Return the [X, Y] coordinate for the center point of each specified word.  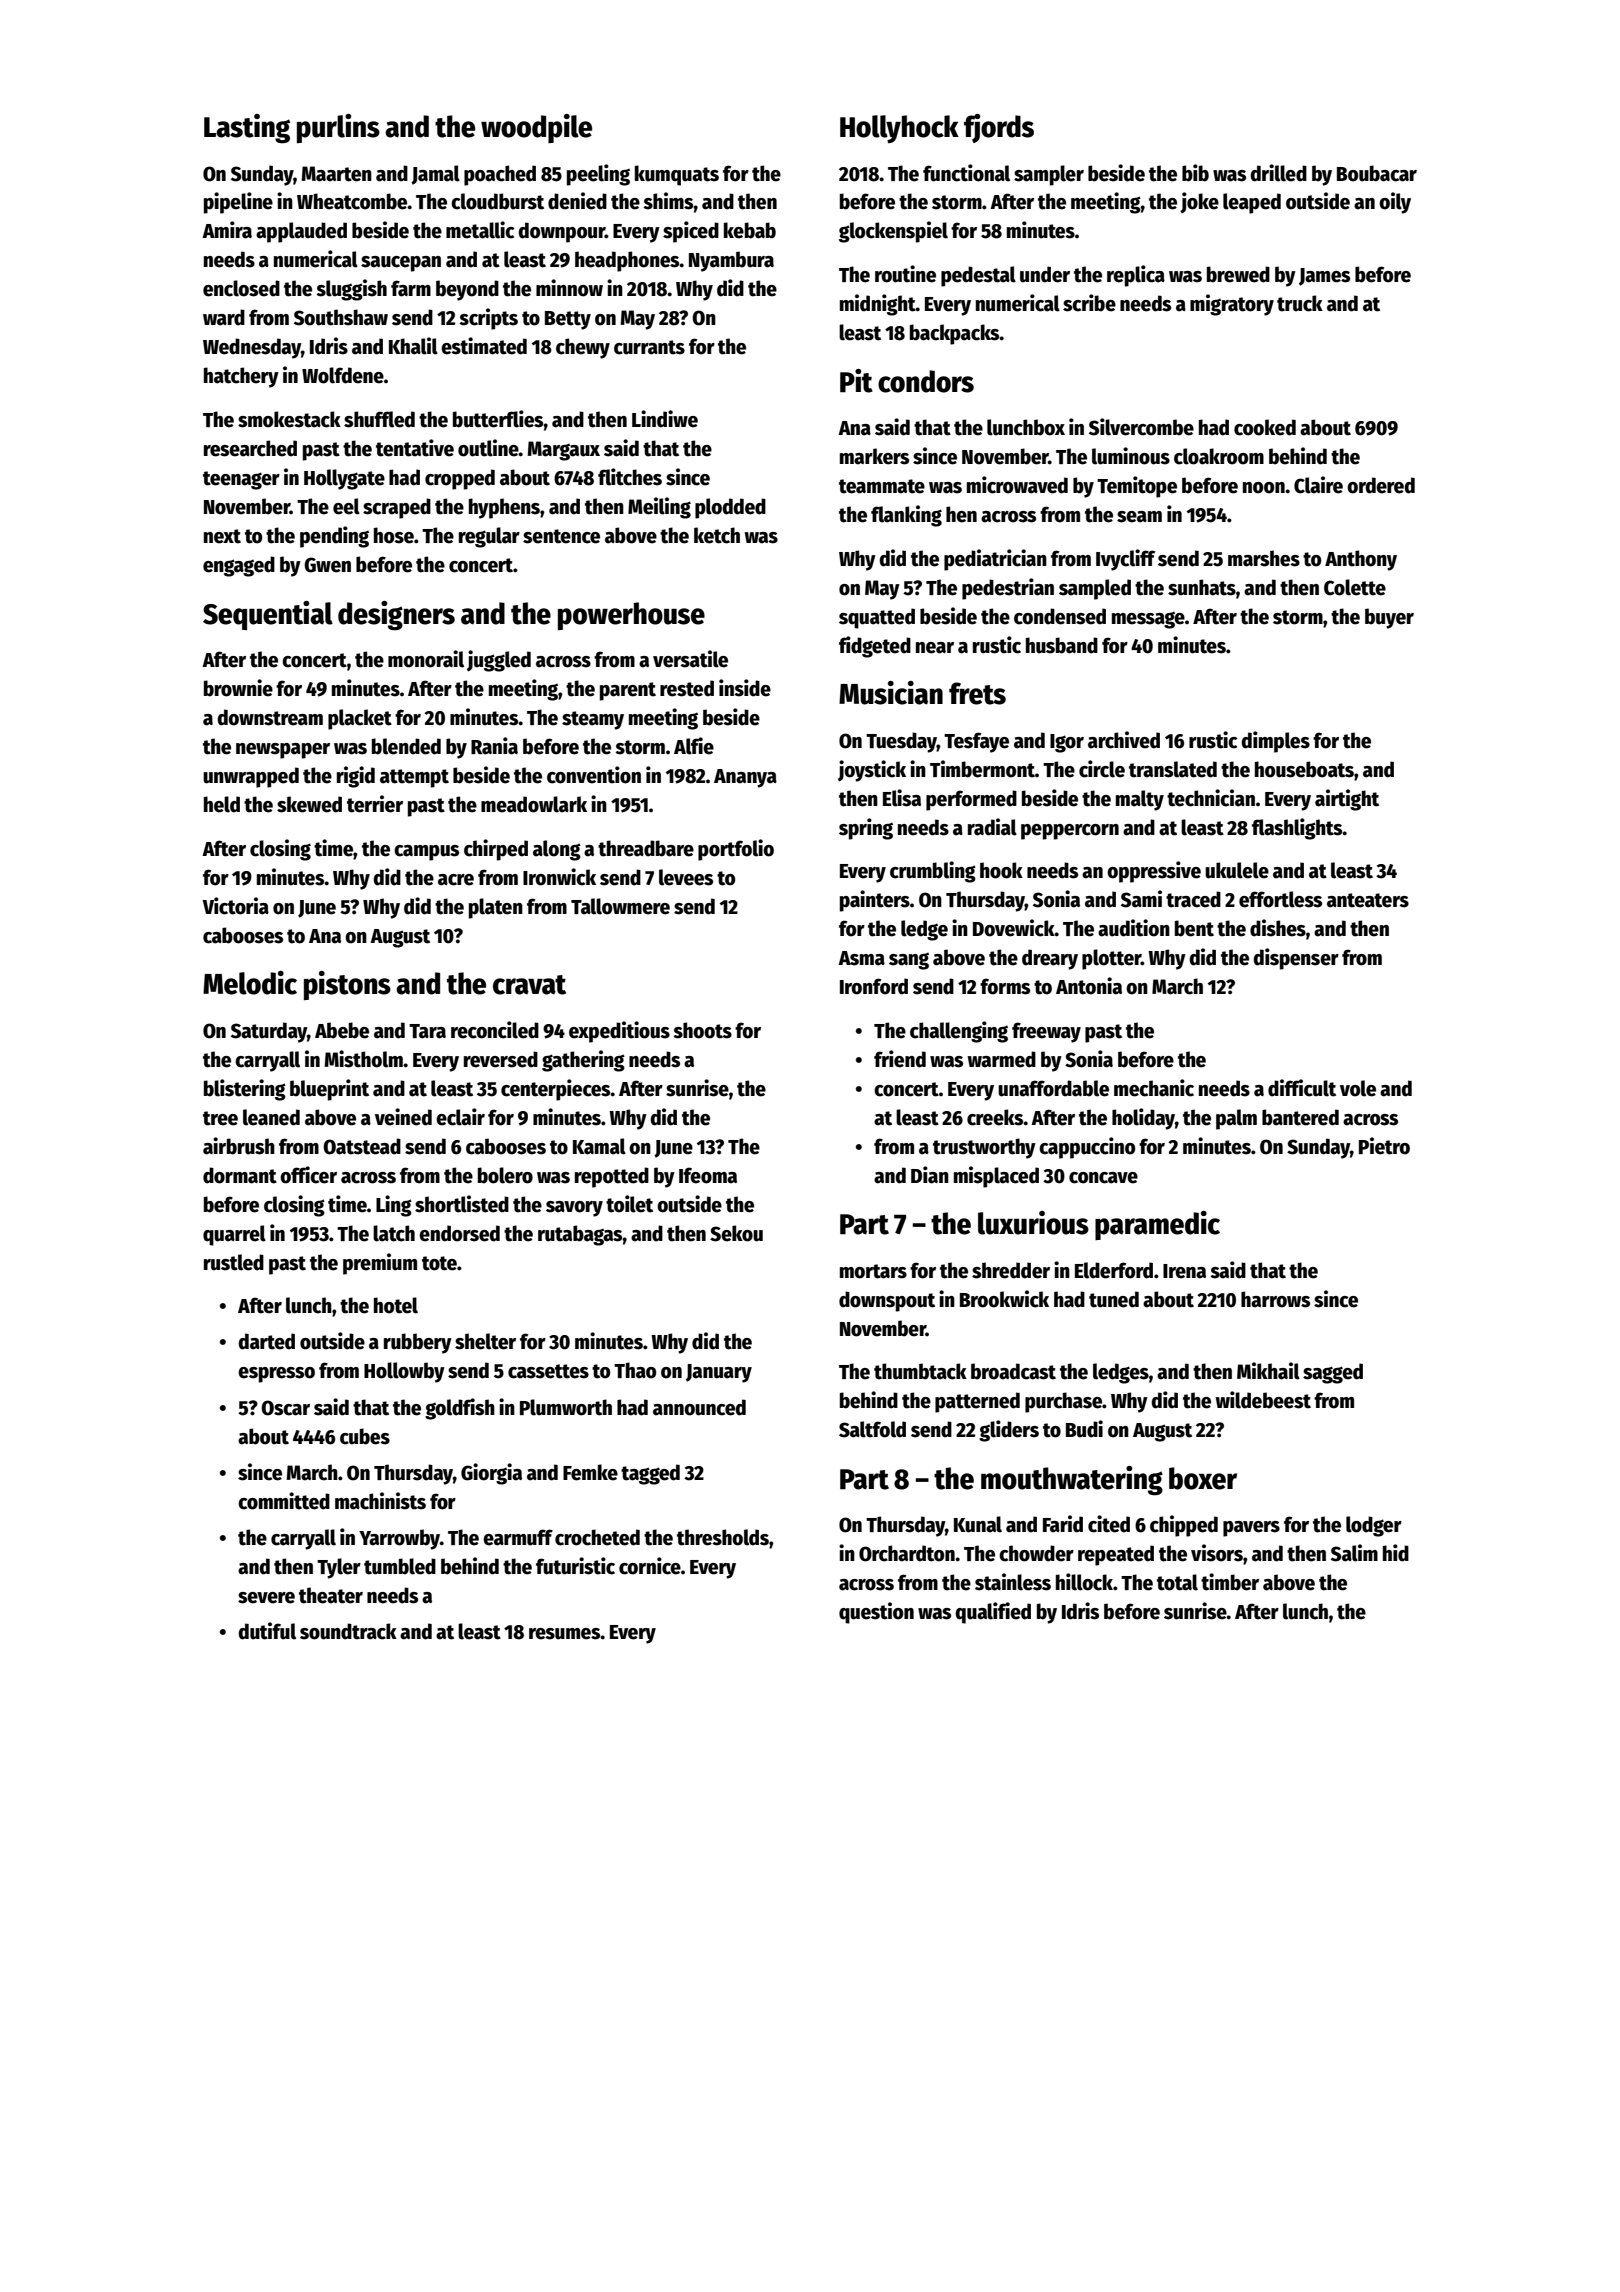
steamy [593, 720]
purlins [338, 128]
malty [1140, 800]
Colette [1355, 587]
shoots [702, 1030]
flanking [906, 516]
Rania [494, 746]
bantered [1300, 1117]
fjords [999, 128]
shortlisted [462, 1204]
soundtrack [348, 1631]
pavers [1251, 1529]
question [876, 1613]
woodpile [536, 128]
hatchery [241, 377]
